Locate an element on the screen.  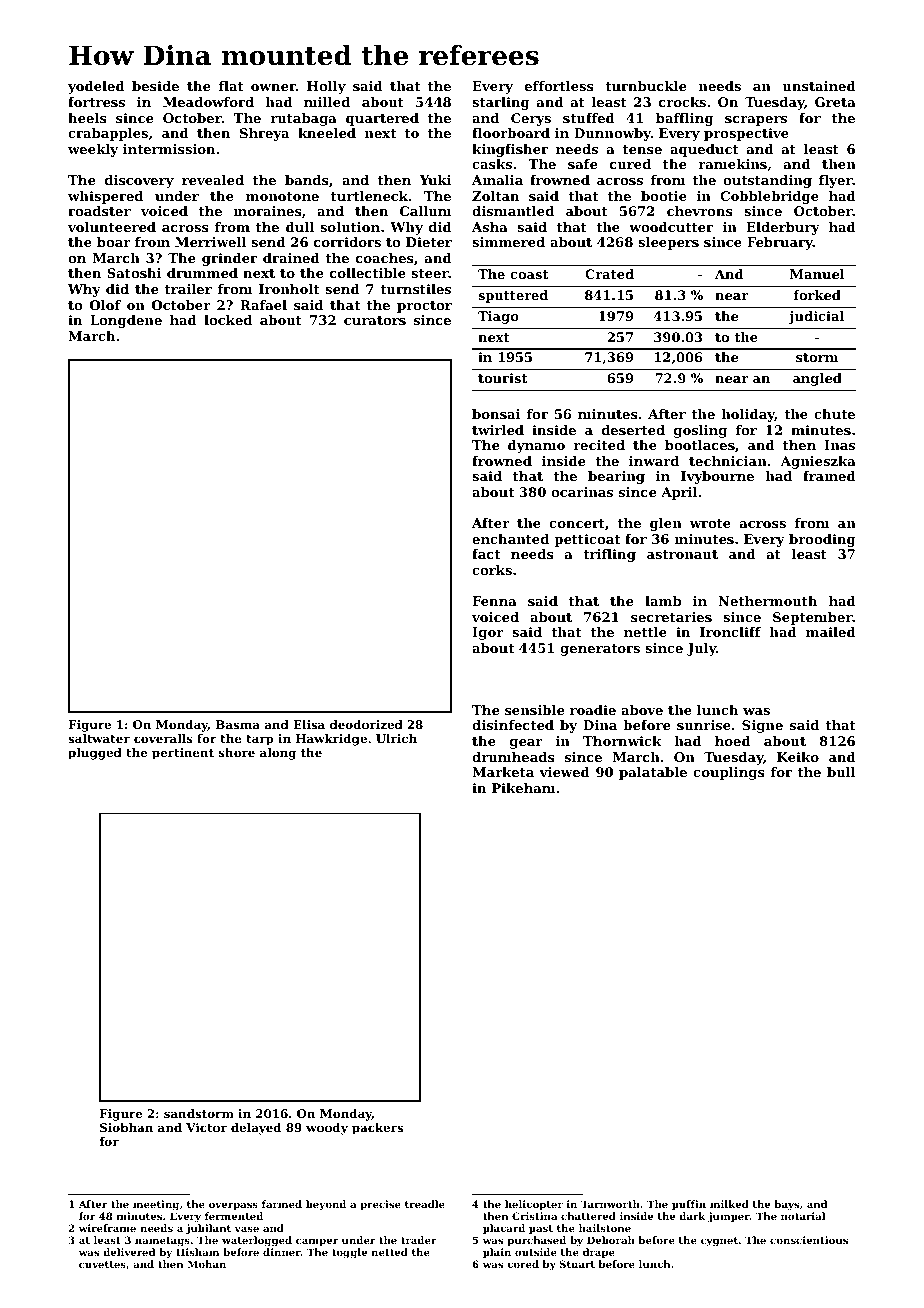
locked is located at coordinates (228, 320).
